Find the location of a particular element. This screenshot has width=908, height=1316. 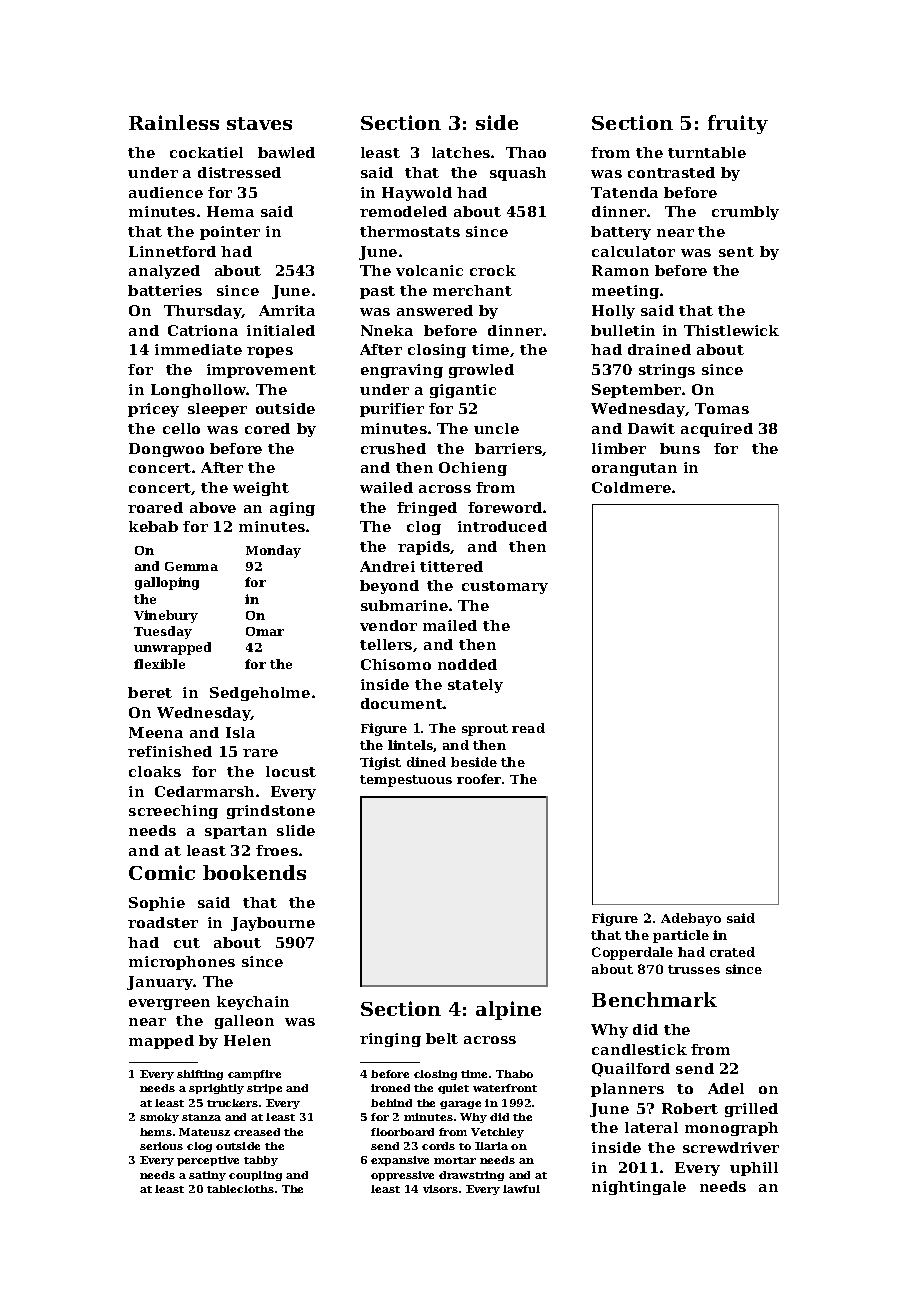

batteries is located at coordinates (165, 290).
